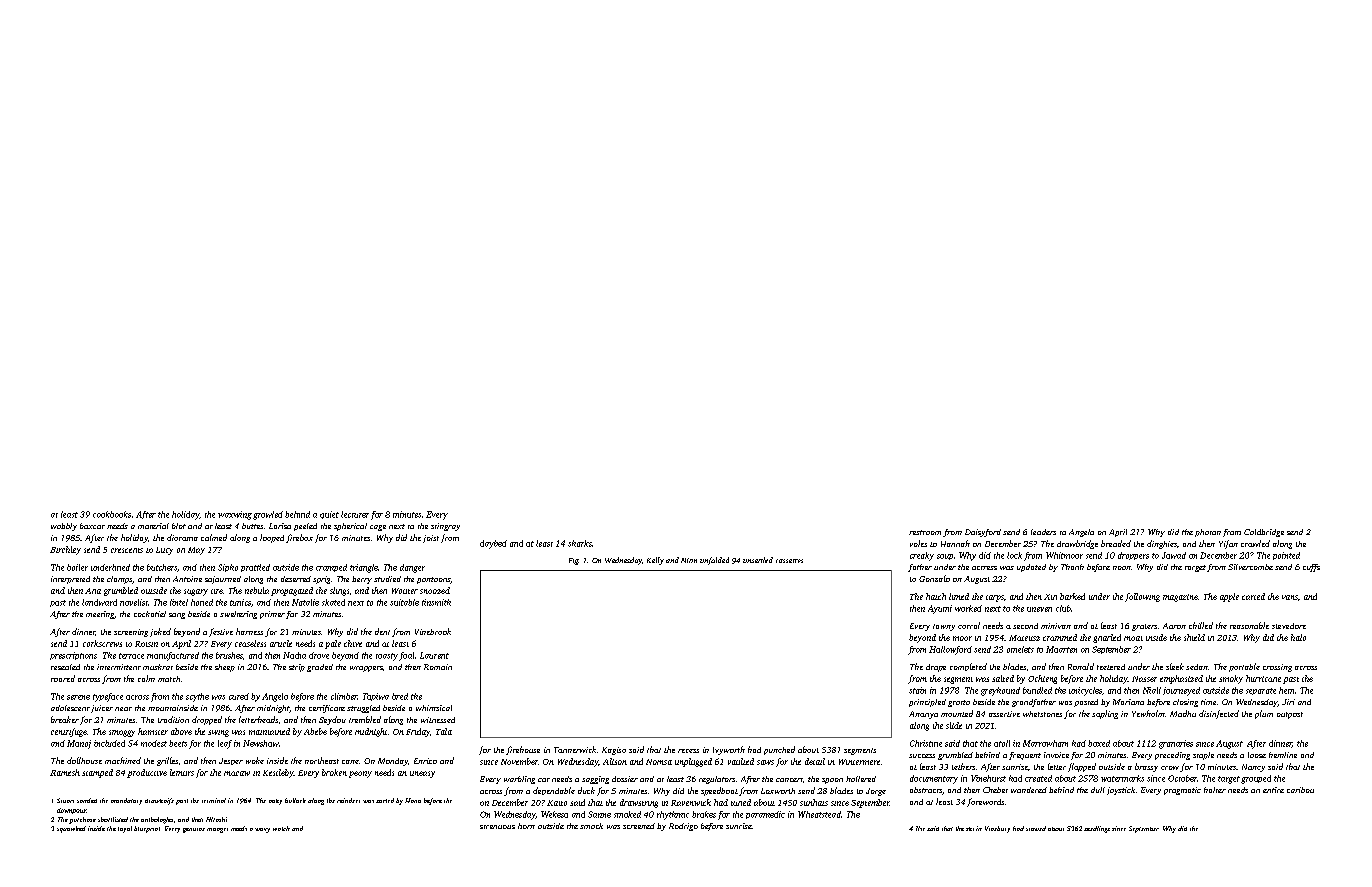  What do you see at coordinates (70, 708) in the screenshot?
I see `adolescent` at bounding box center [70, 708].
